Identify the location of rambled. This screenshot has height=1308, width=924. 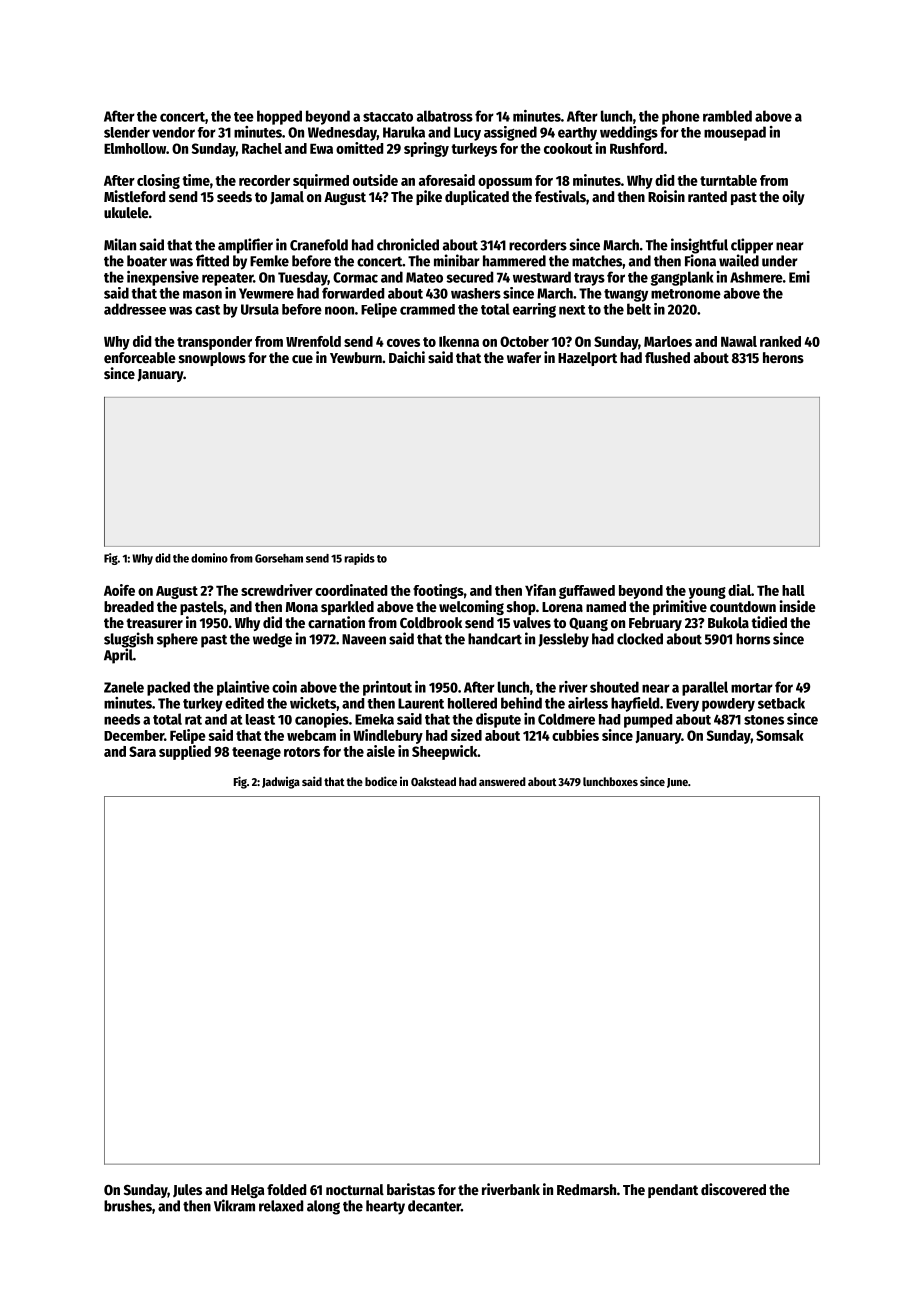
(727, 116).
